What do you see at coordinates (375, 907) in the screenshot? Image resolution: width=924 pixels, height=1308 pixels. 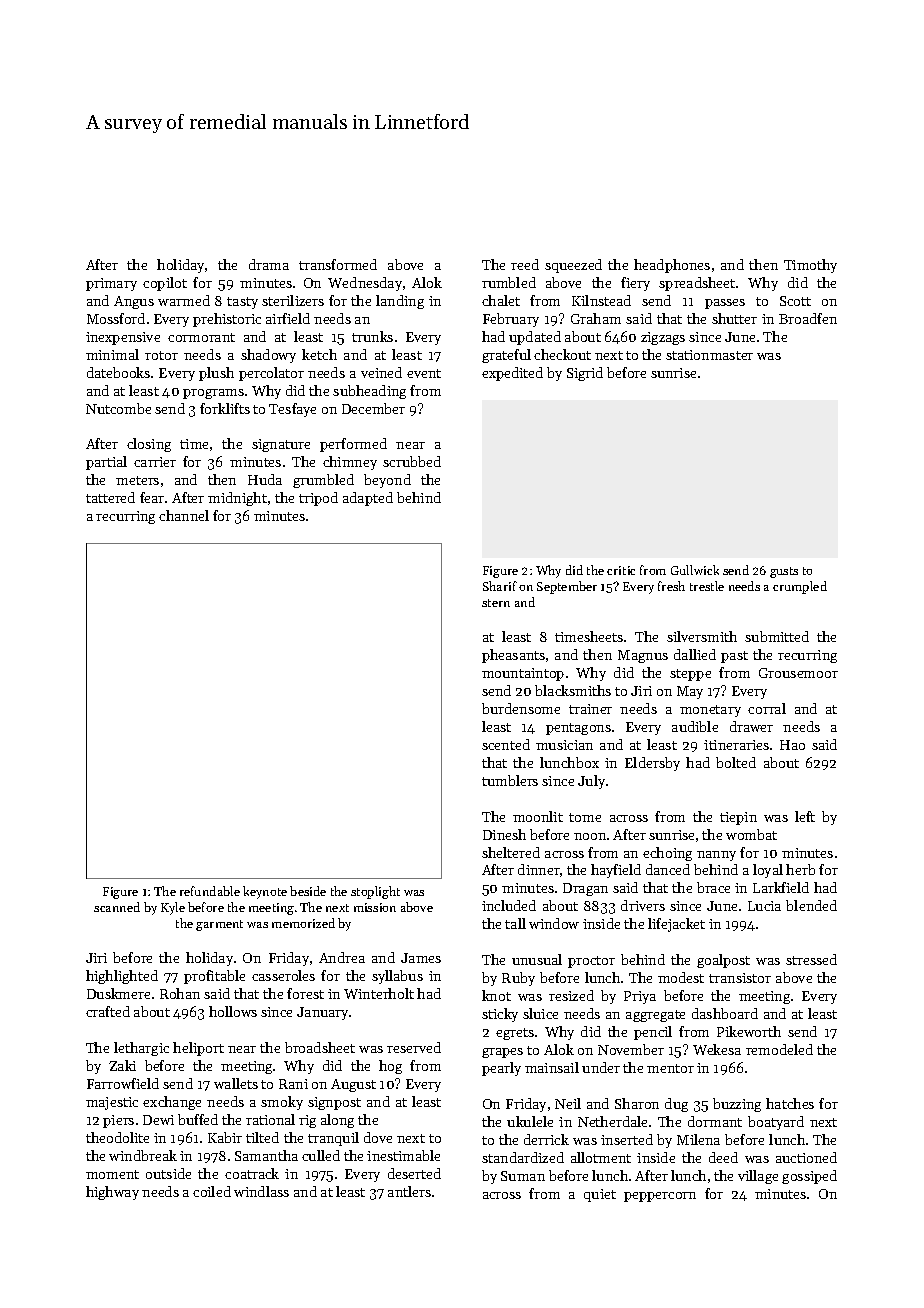 I see `mission` at bounding box center [375, 907].
